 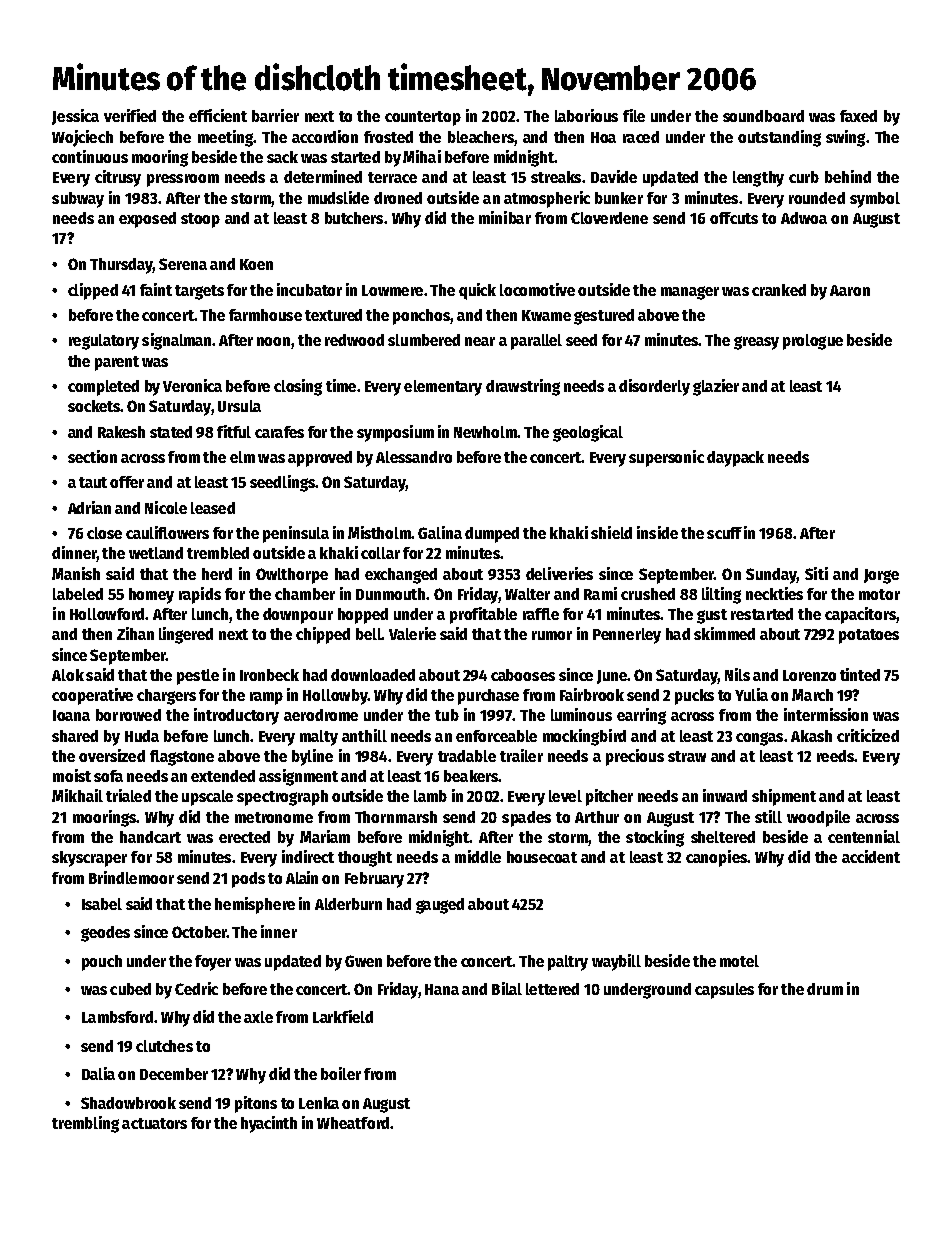 I want to click on middle, so click(x=478, y=856).
